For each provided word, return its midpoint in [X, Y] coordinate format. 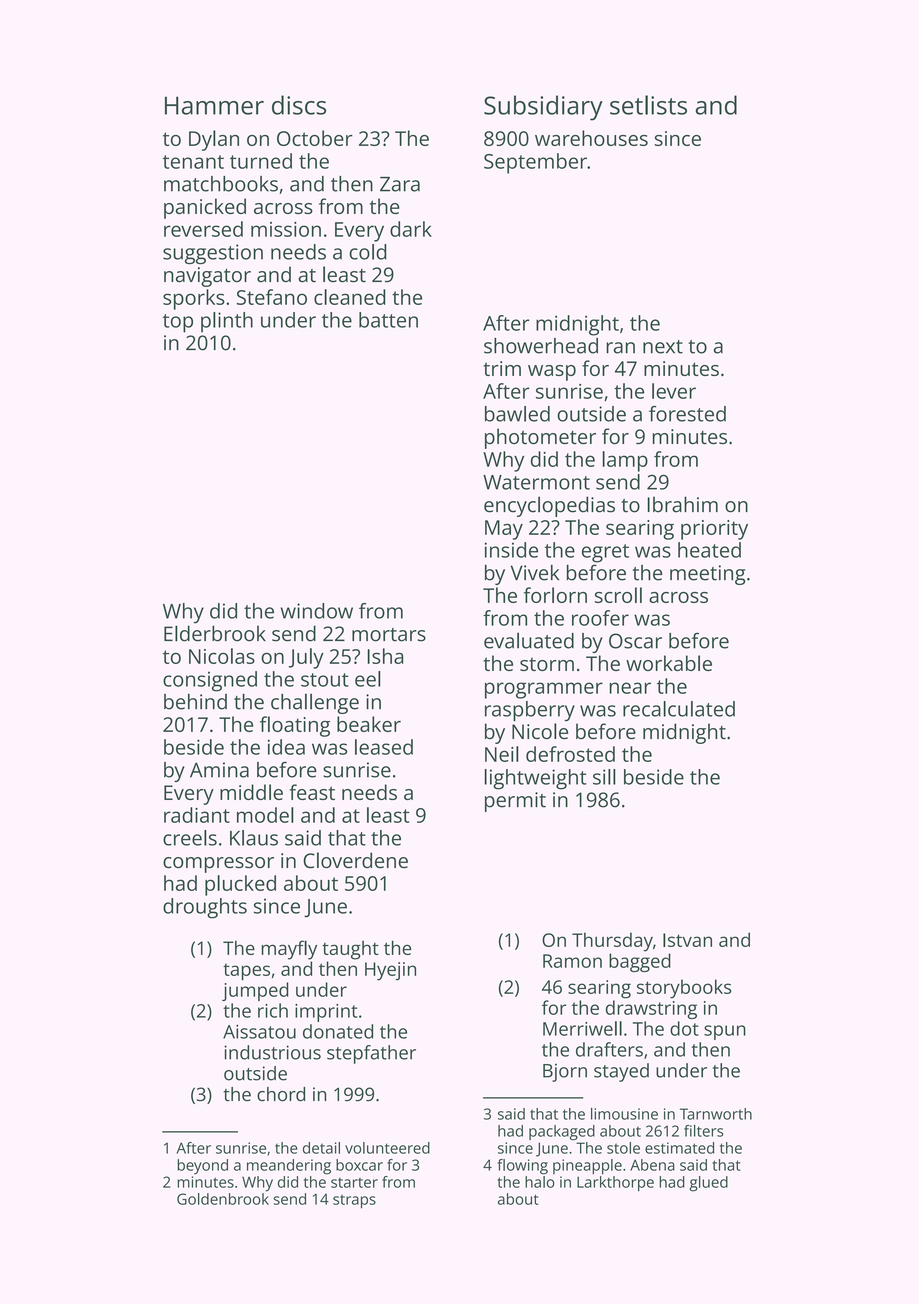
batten [388, 320]
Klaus [254, 838]
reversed [203, 229]
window [317, 611]
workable [669, 663]
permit [515, 802]
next [663, 347]
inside [511, 550]
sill [604, 777]
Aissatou [259, 1032]
